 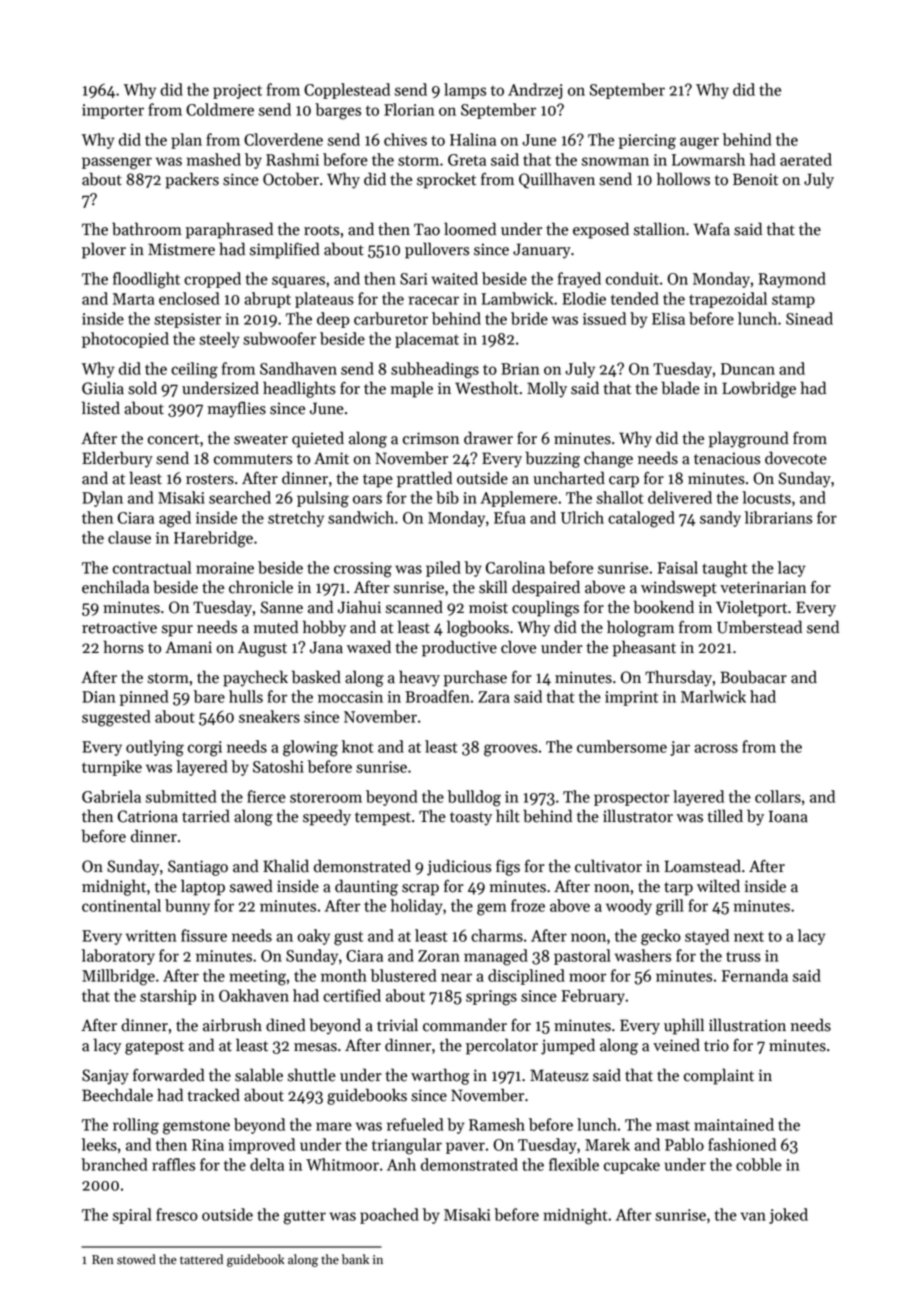 I want to click on abrupt, so click(x=267, y=300).
